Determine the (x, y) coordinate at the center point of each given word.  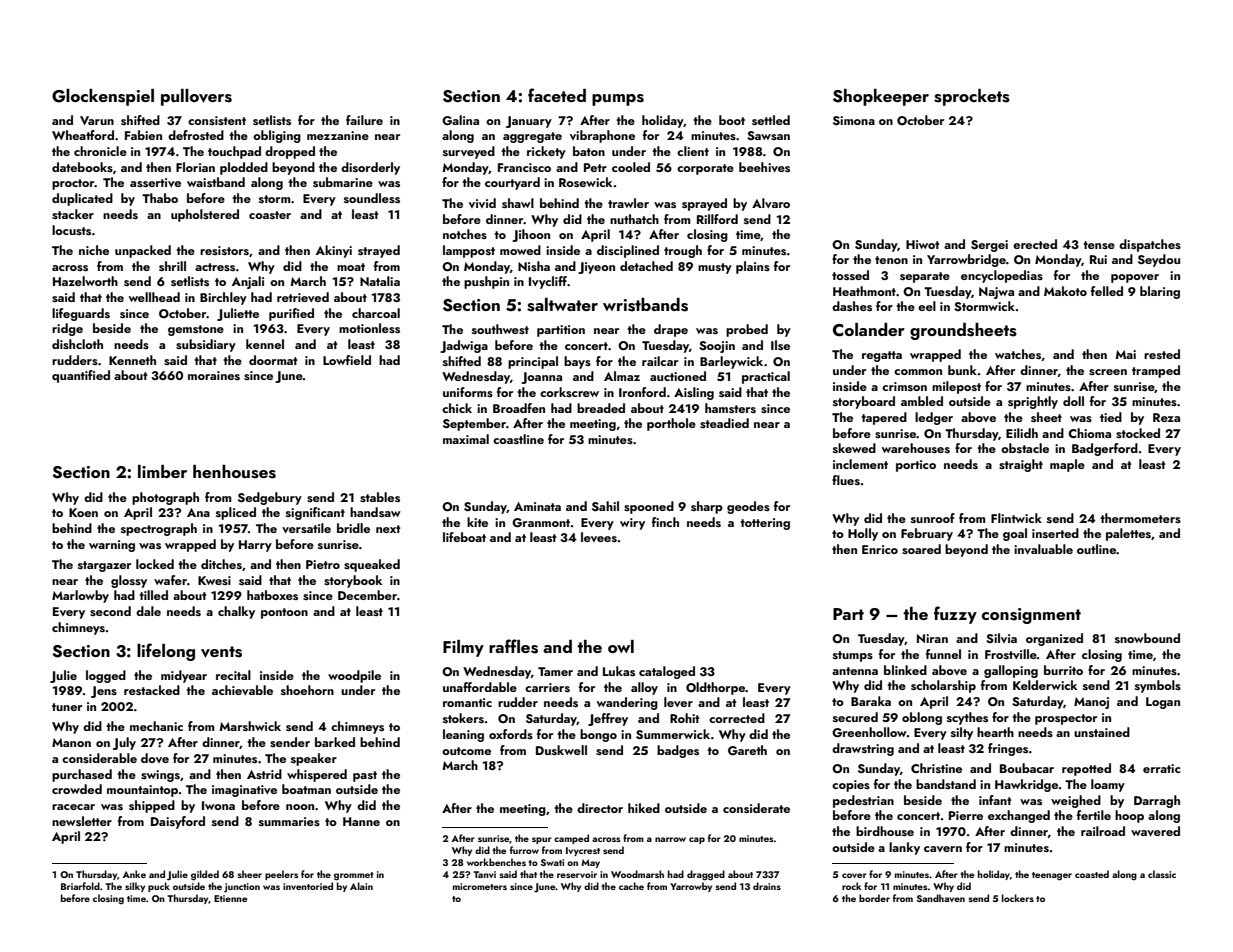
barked (335, 742)
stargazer (104, 566)
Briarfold (80, 886)
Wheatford (83, 135)
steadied (724, 423)
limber (162, 471)
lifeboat (464, 537)
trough (683, 251)
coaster (270, 215)
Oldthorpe (716, 688)
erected (1035, 244)
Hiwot (922, 244)
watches (1018, 354)
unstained (1102, 732)
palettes (1128, 534)
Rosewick (585, 182)
